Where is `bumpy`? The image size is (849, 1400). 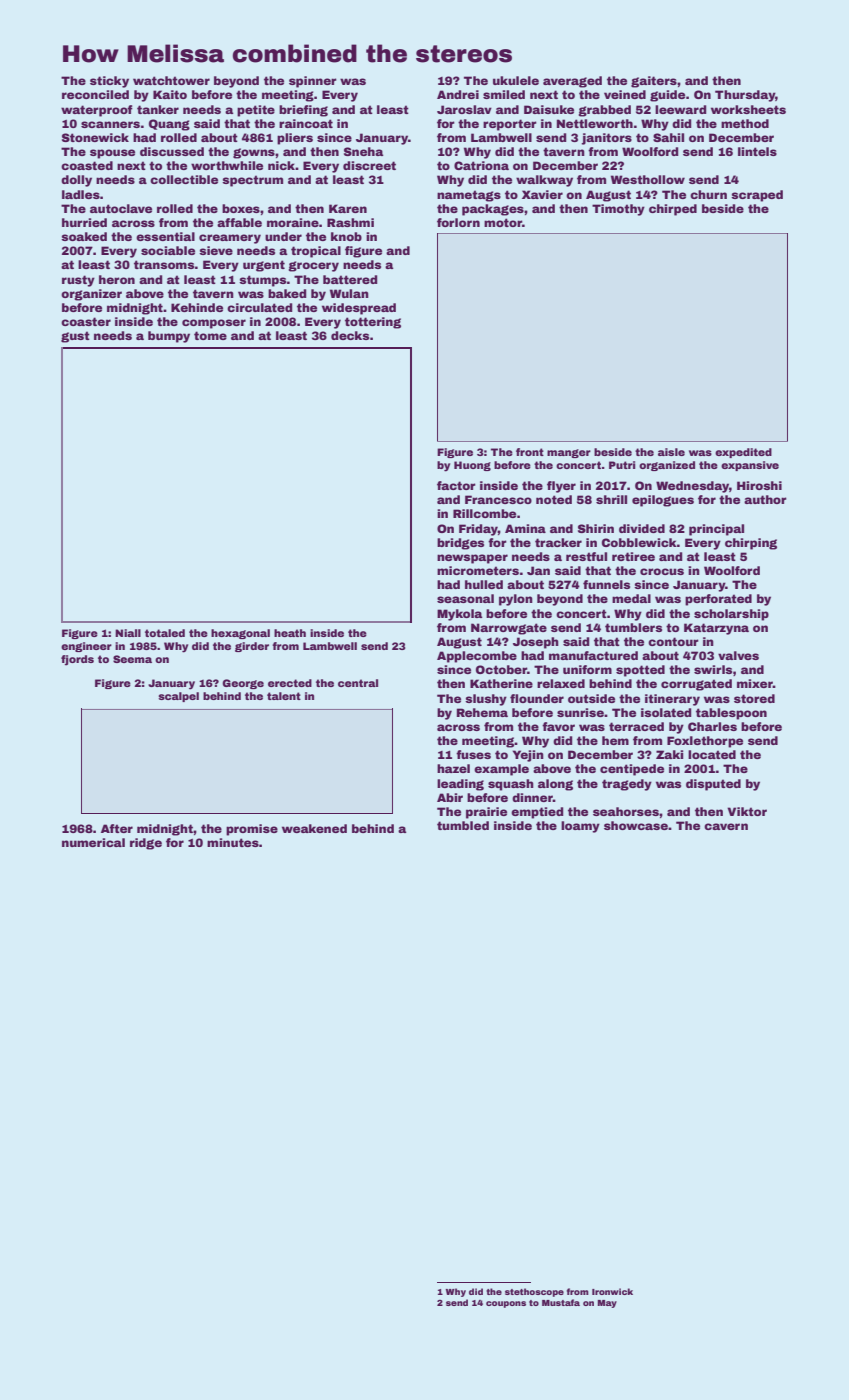
bumpy is located at coordinates (169, 337).
